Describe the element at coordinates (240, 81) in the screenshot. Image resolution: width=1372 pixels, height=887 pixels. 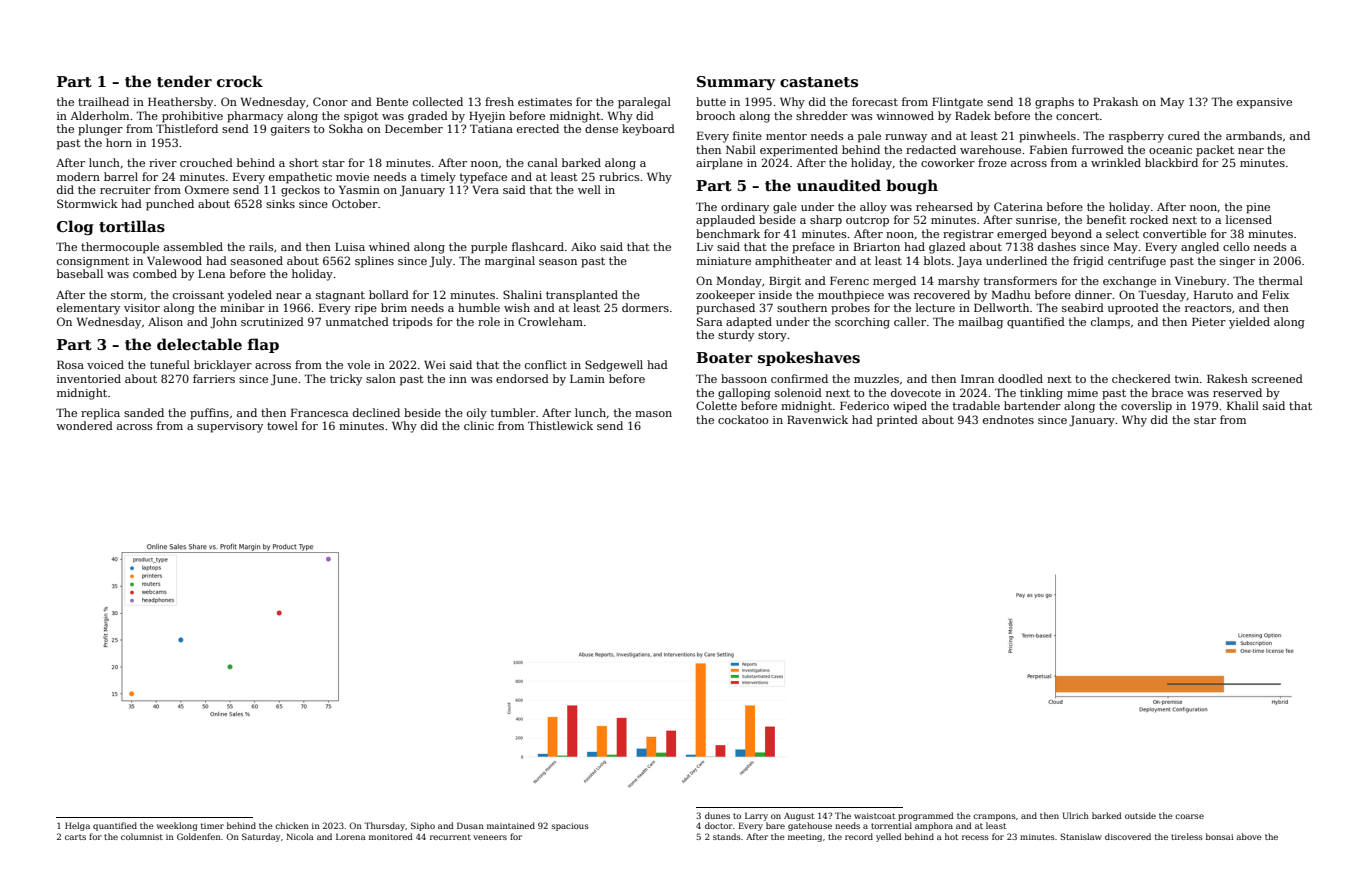
I see `crock` at that location.
